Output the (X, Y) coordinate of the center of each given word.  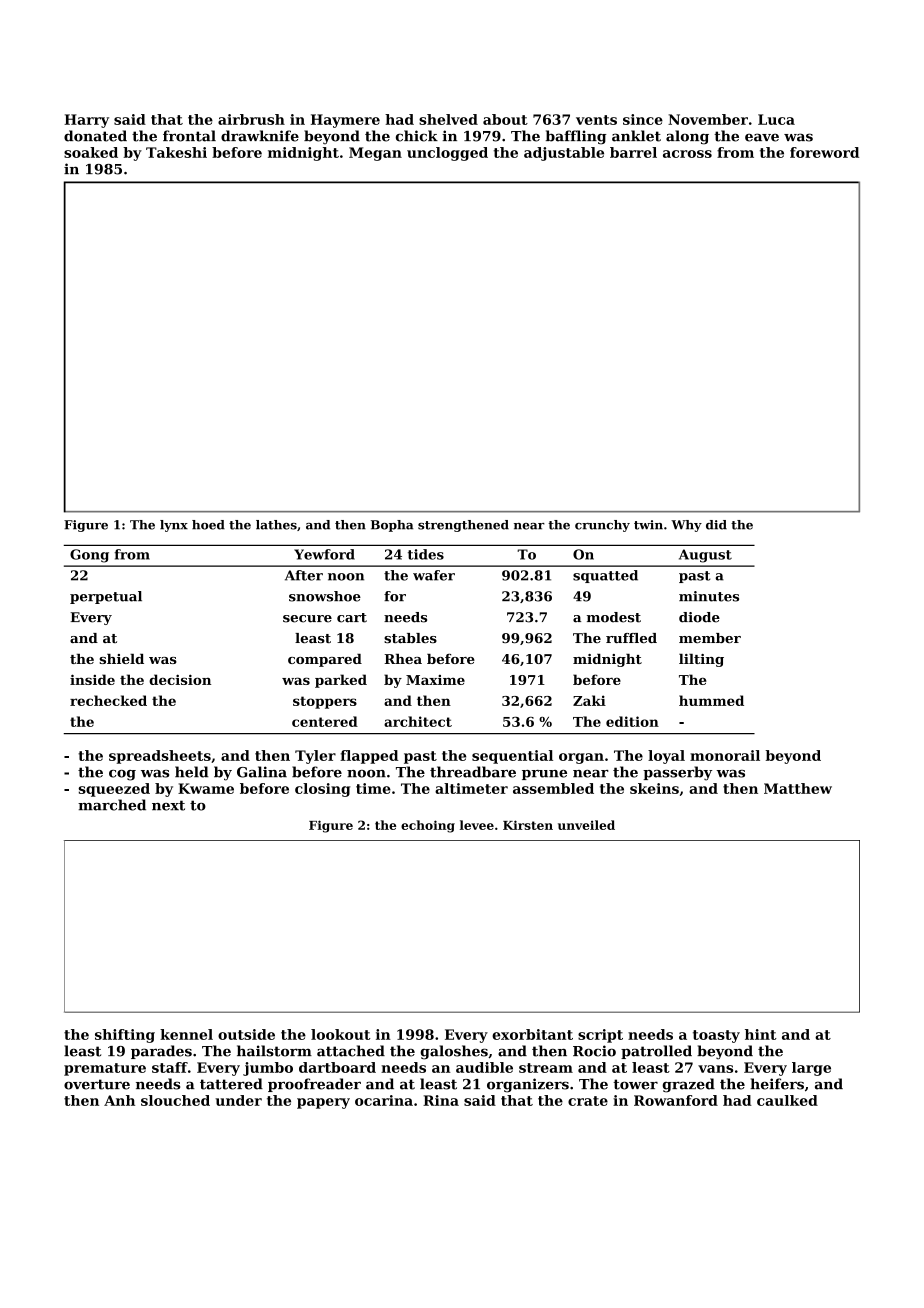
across (687, 154)
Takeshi (176, 152)
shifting (125, 1036)
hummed (711, 700)
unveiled (586, 825)
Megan (375, 154)
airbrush (251, 119)
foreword (824, 152)
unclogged (447, 154)
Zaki (589, 700)
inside (92, 679)
